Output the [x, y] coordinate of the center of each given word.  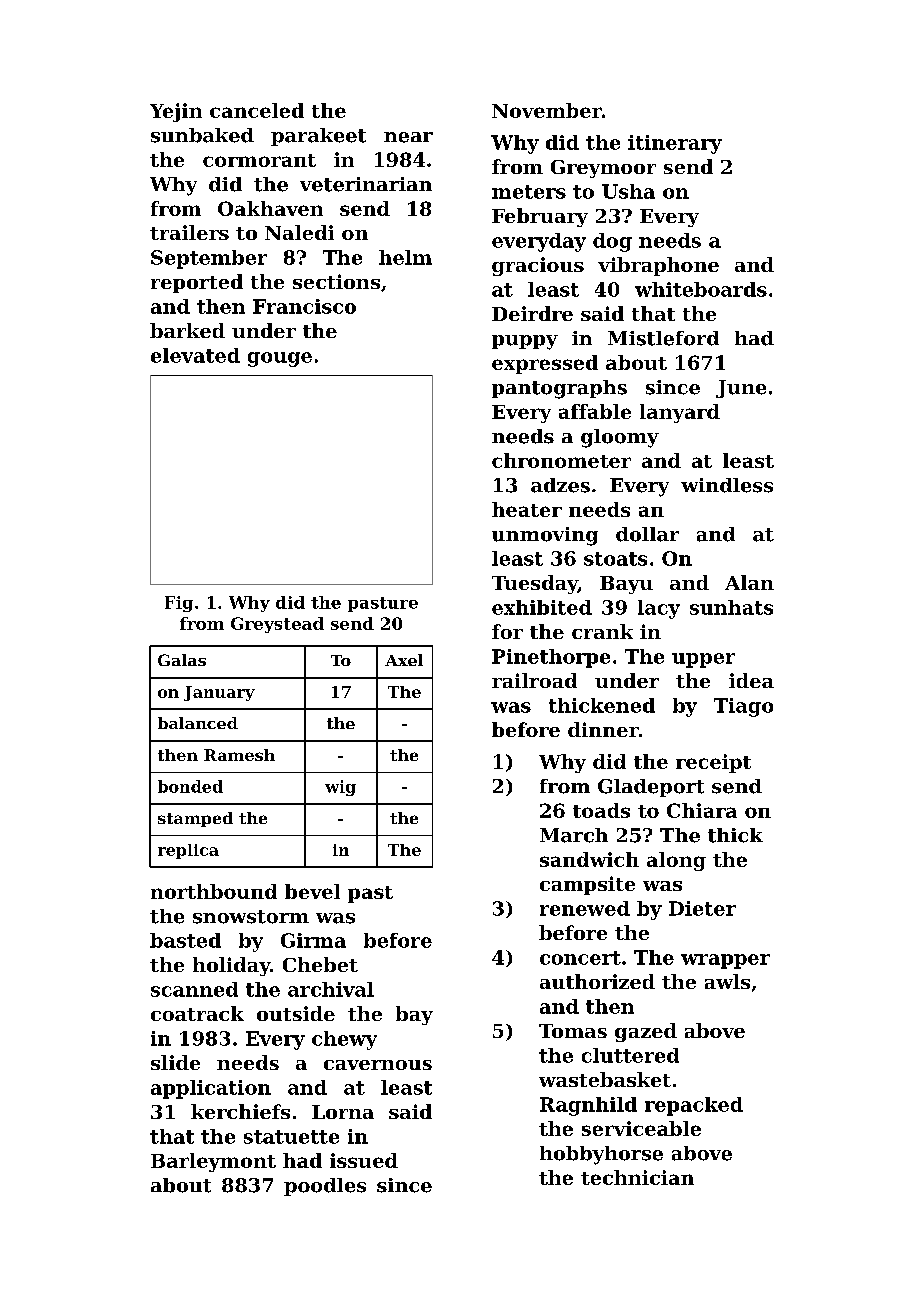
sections [336, 281]
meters [529, 192]
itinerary [675, 144]
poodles [325, 1187]
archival [331, 989]
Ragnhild [588, 1106]
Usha [628, 191]
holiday [231, 966]
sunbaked [202, 135]
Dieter [702, 908]
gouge [280, 359]
